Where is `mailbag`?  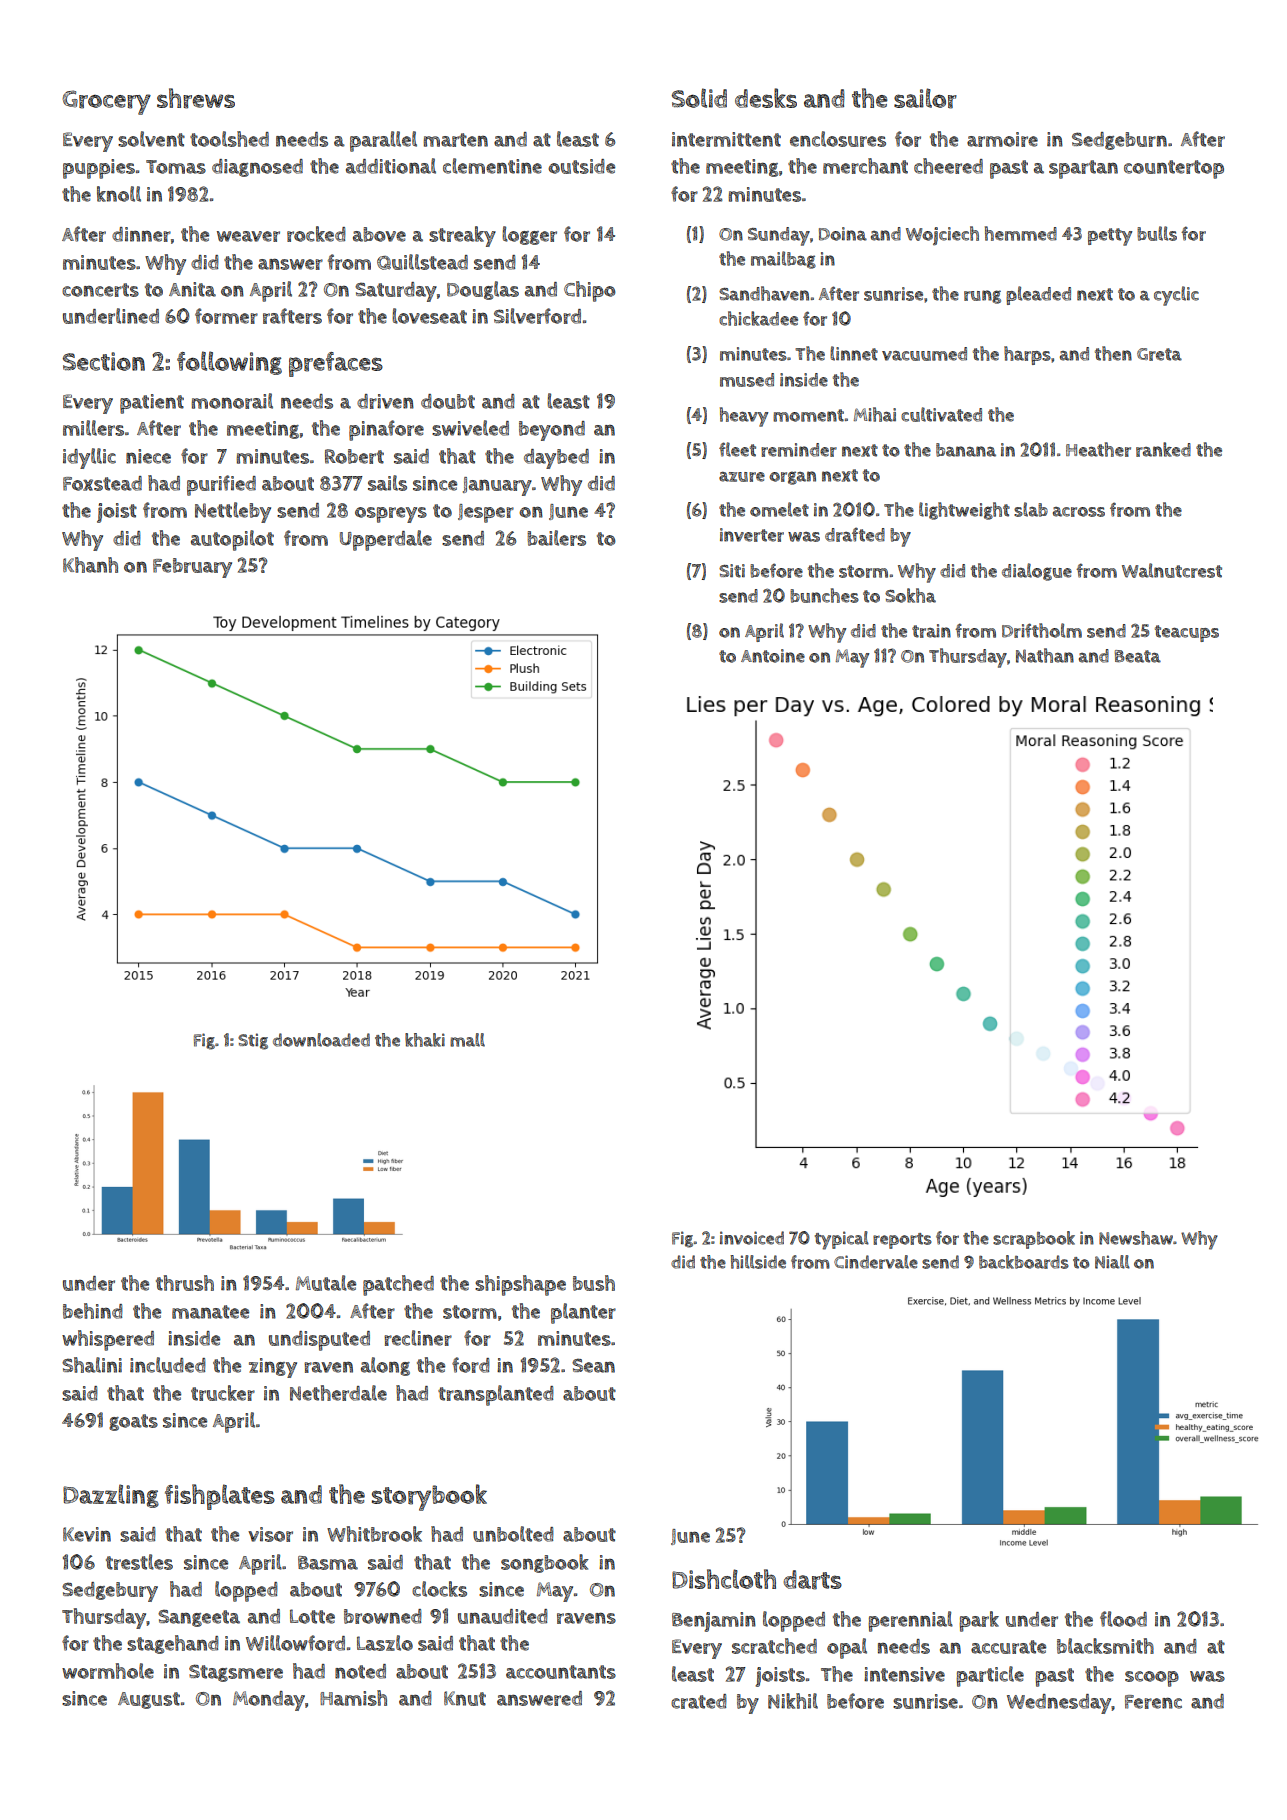 mailbag is located at coordinates (783, 260).
